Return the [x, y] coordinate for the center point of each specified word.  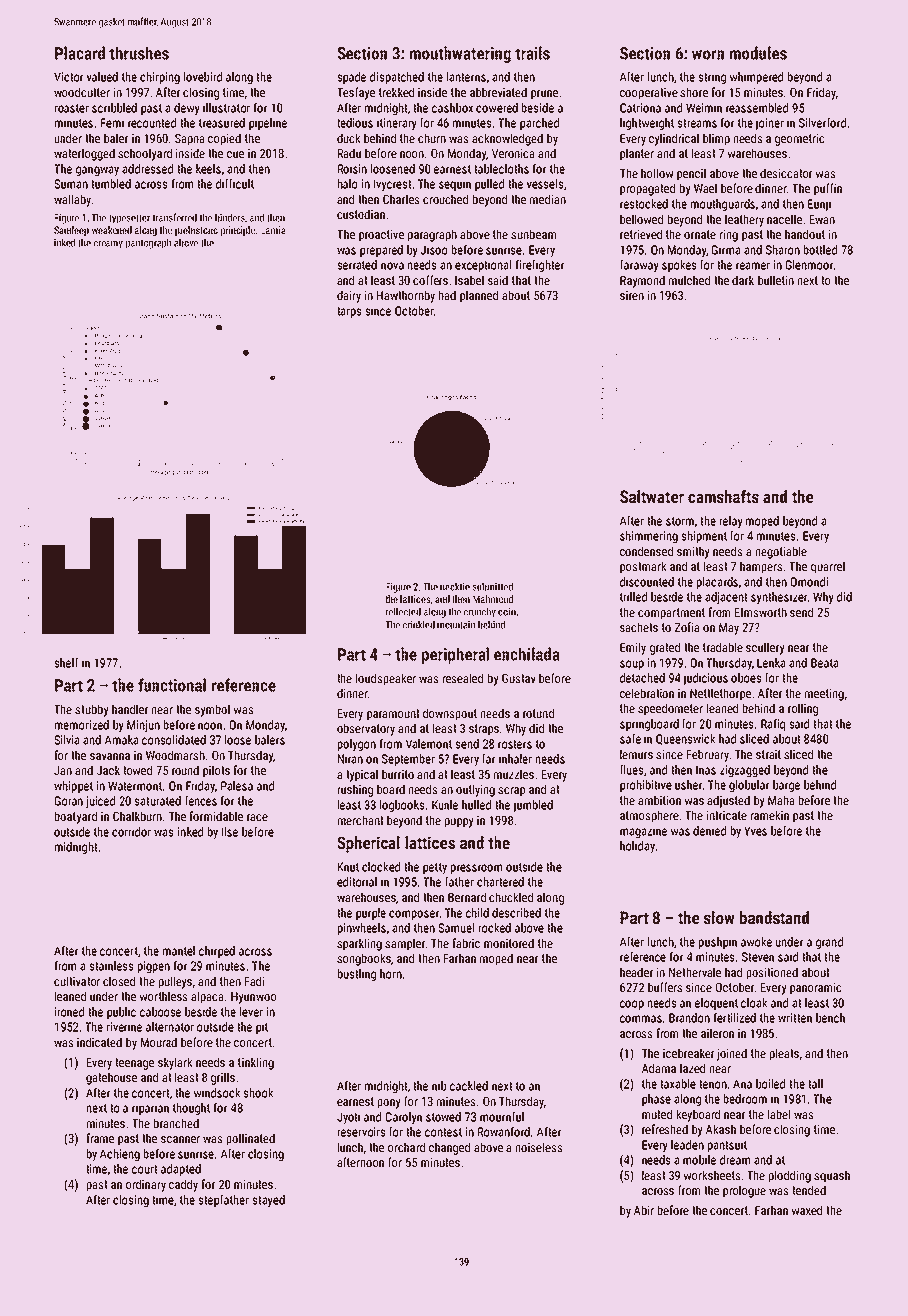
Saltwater [652, 496]
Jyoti [348, 1118]
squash [832, 1176]
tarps [349, 312]
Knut [348, 867]
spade [351, 78]
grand [829, 943]
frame [100, 1138]
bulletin [776, 280]
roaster [72, 108]
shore [694, 92]
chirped [217, 952]
